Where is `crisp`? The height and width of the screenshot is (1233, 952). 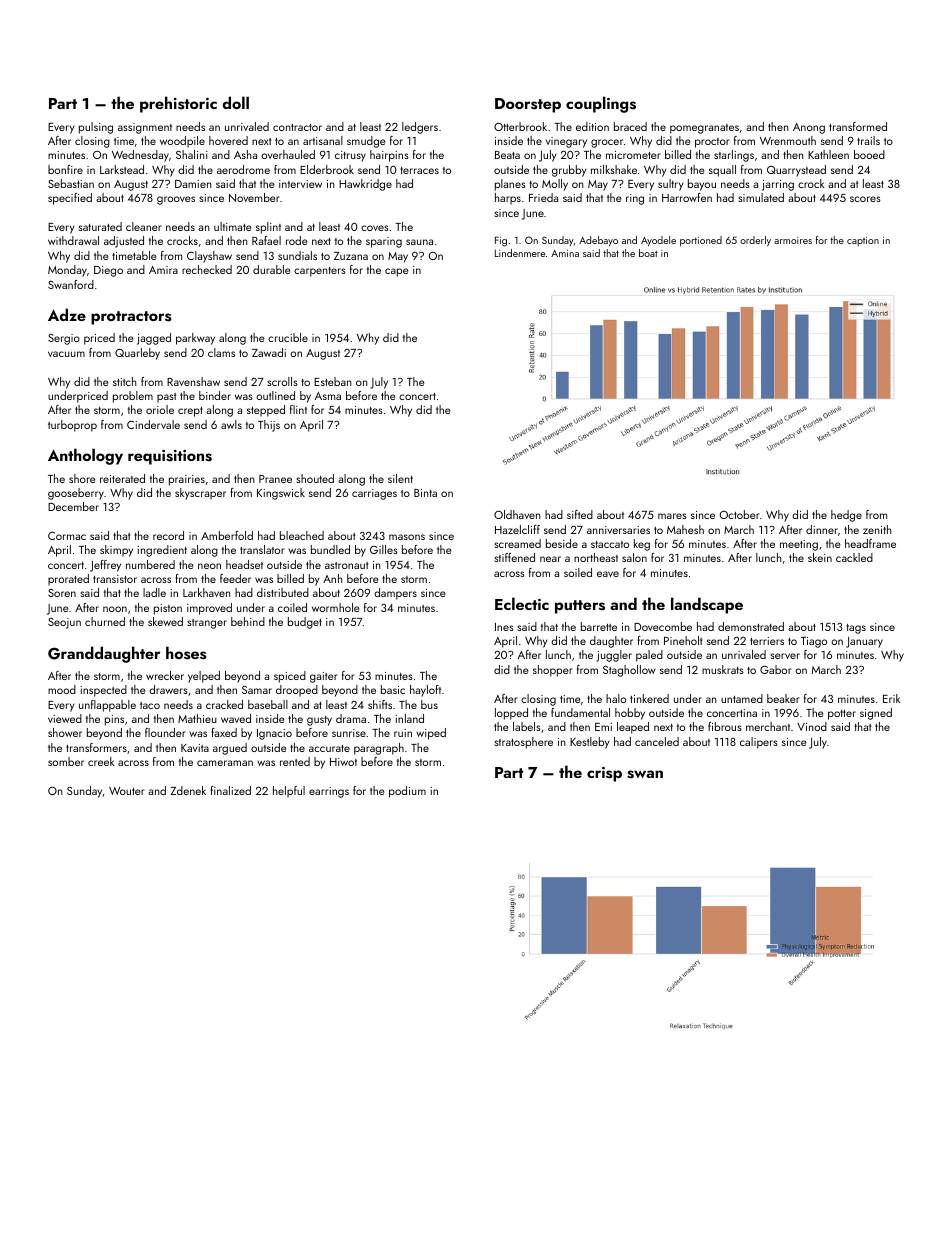 crisp is located at coordinates (604, 774).
